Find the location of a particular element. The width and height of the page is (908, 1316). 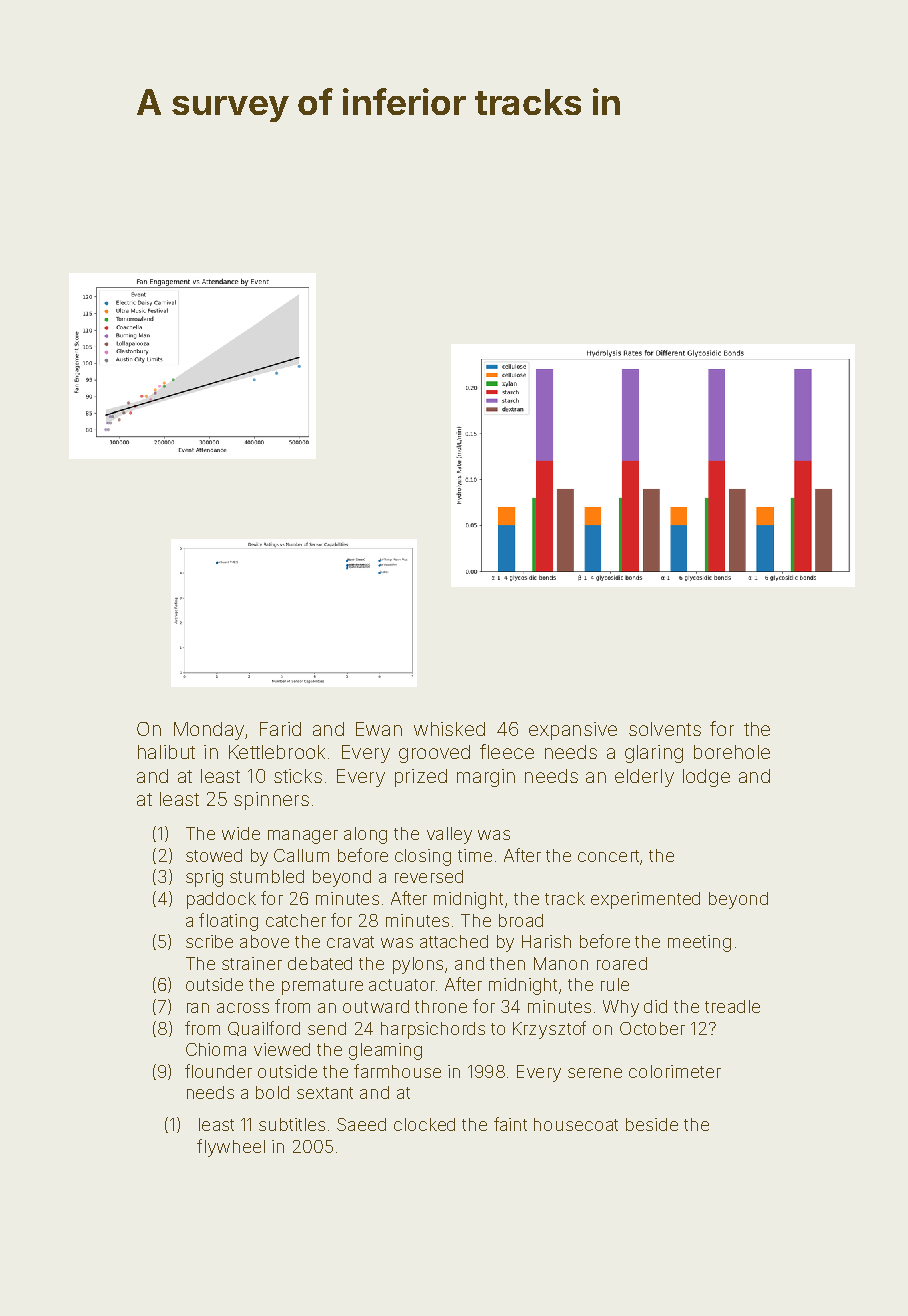

broad is located at coordinates (521, 920).
